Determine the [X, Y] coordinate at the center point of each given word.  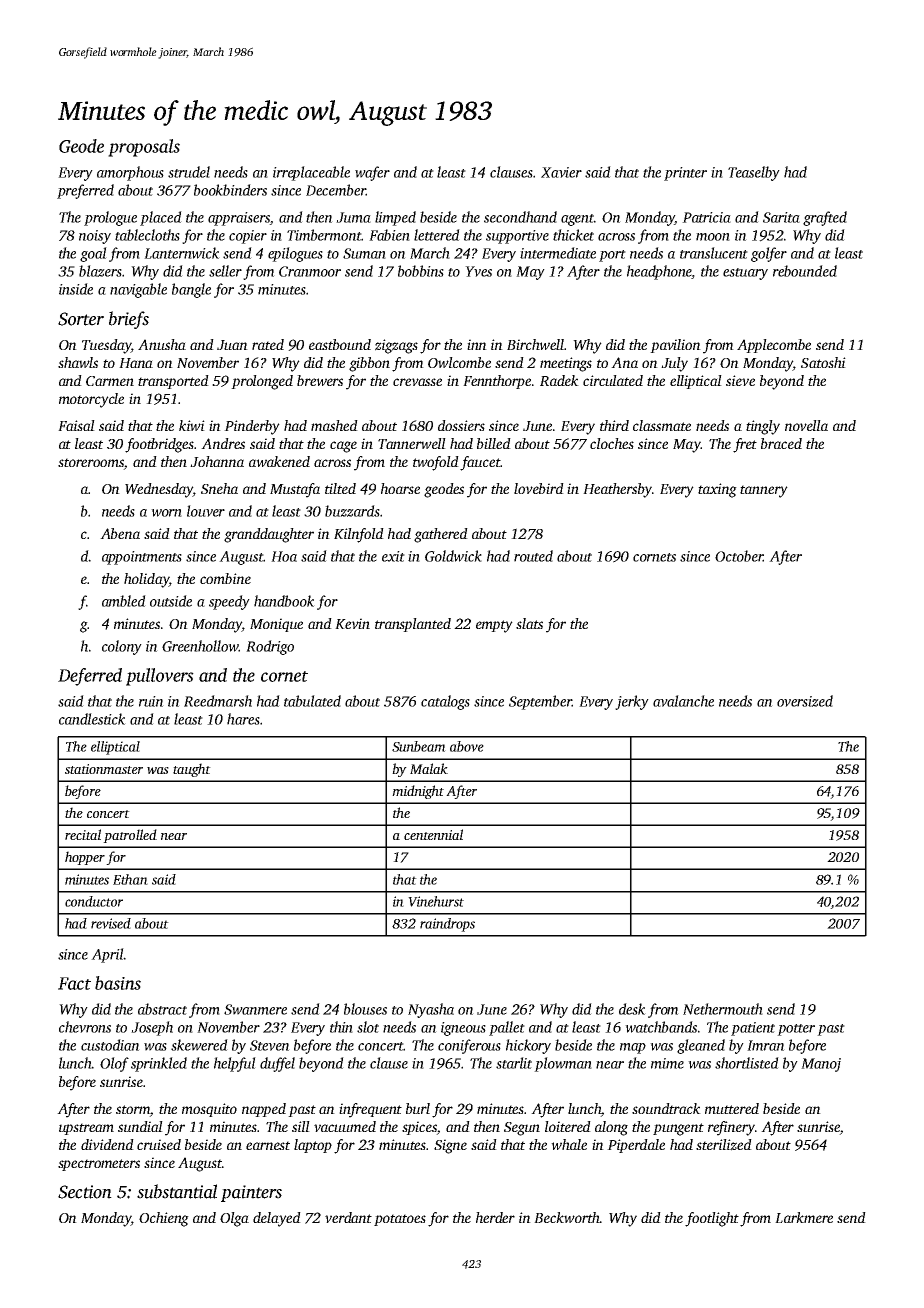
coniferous [469, 1046]
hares [243, 719]
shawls [78, 362]
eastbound [340, 344]
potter [796, 1030]
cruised [159, 1144]
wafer [372, 173]
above [467, 746]
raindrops [447, 925]
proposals [144, 148]
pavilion [675, 346]
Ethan [130, 879]
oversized [805, 701]
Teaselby [754, 173]
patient [753, 1029]
